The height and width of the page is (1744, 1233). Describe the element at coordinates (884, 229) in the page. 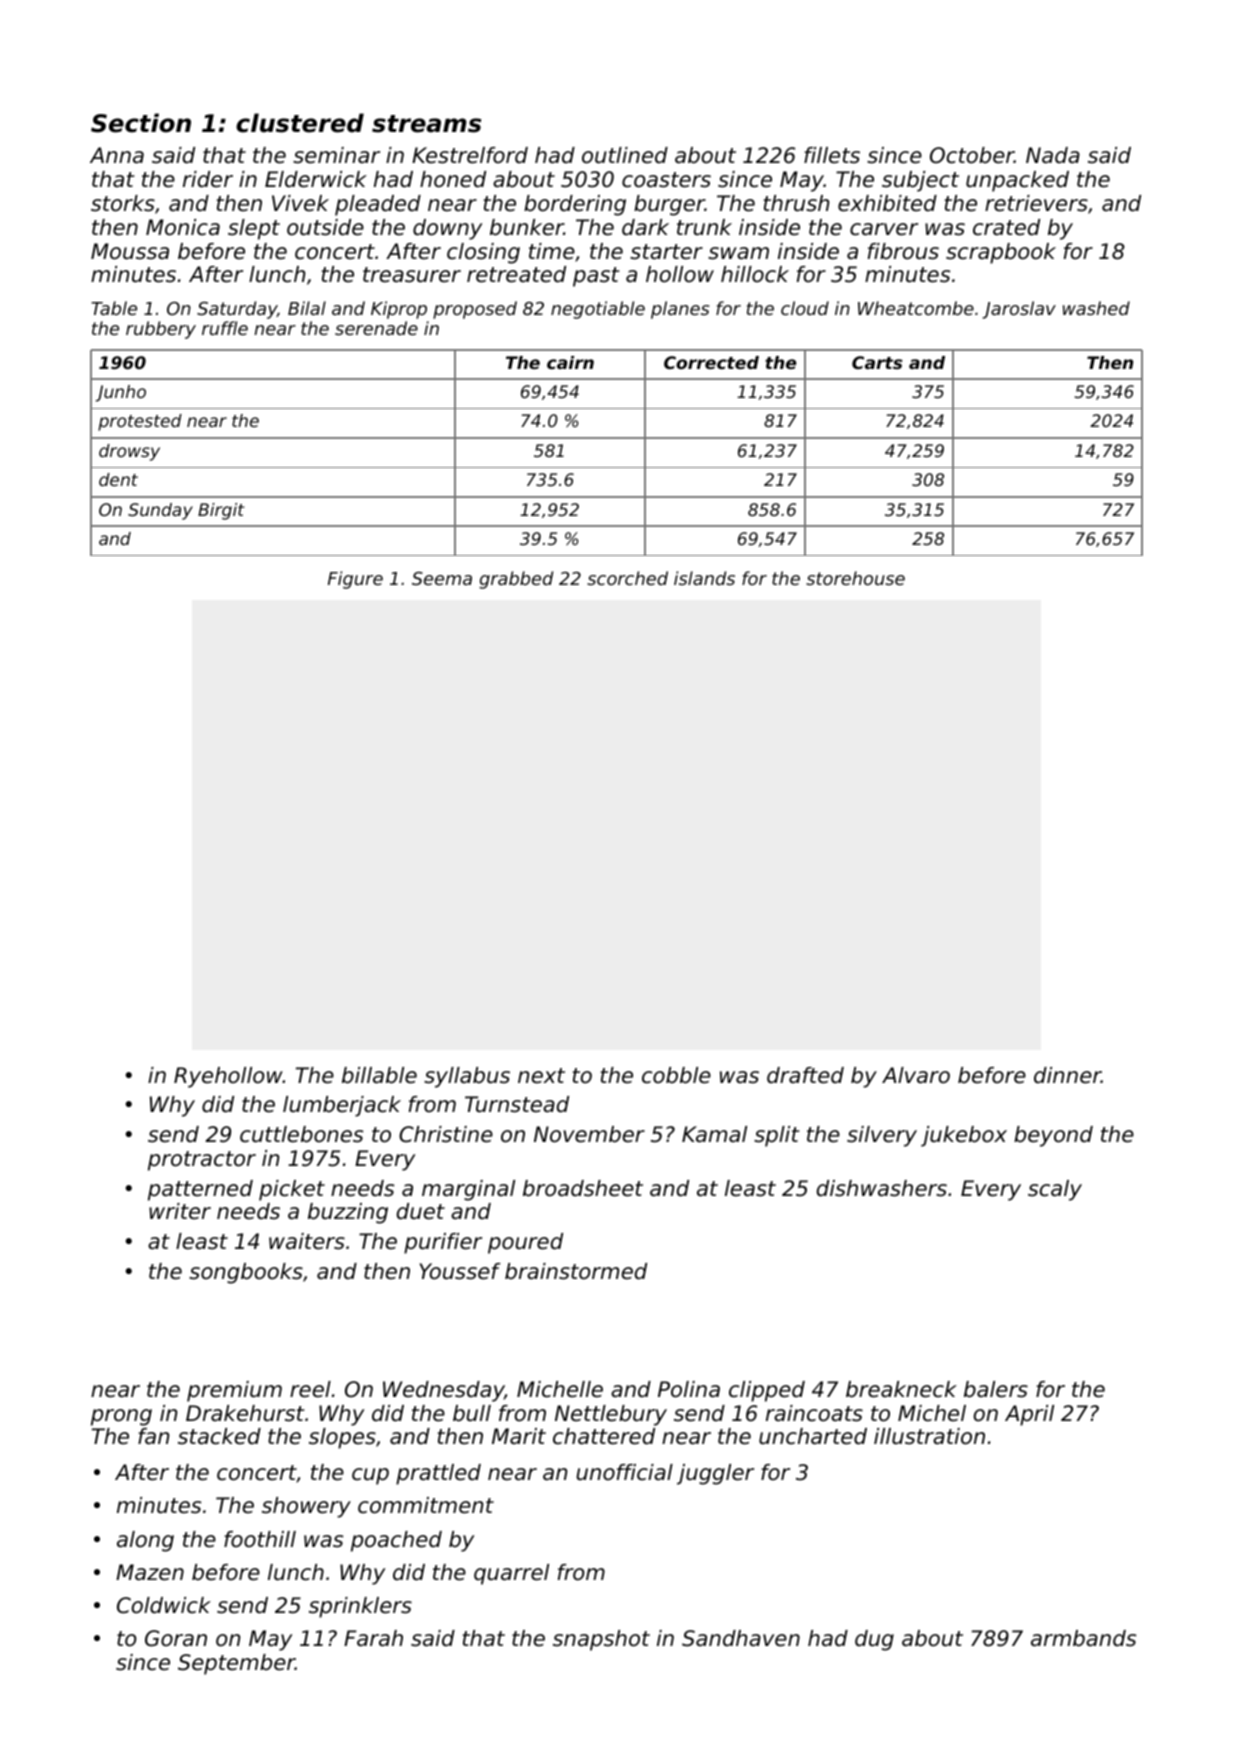

I see `carver` at that location.
